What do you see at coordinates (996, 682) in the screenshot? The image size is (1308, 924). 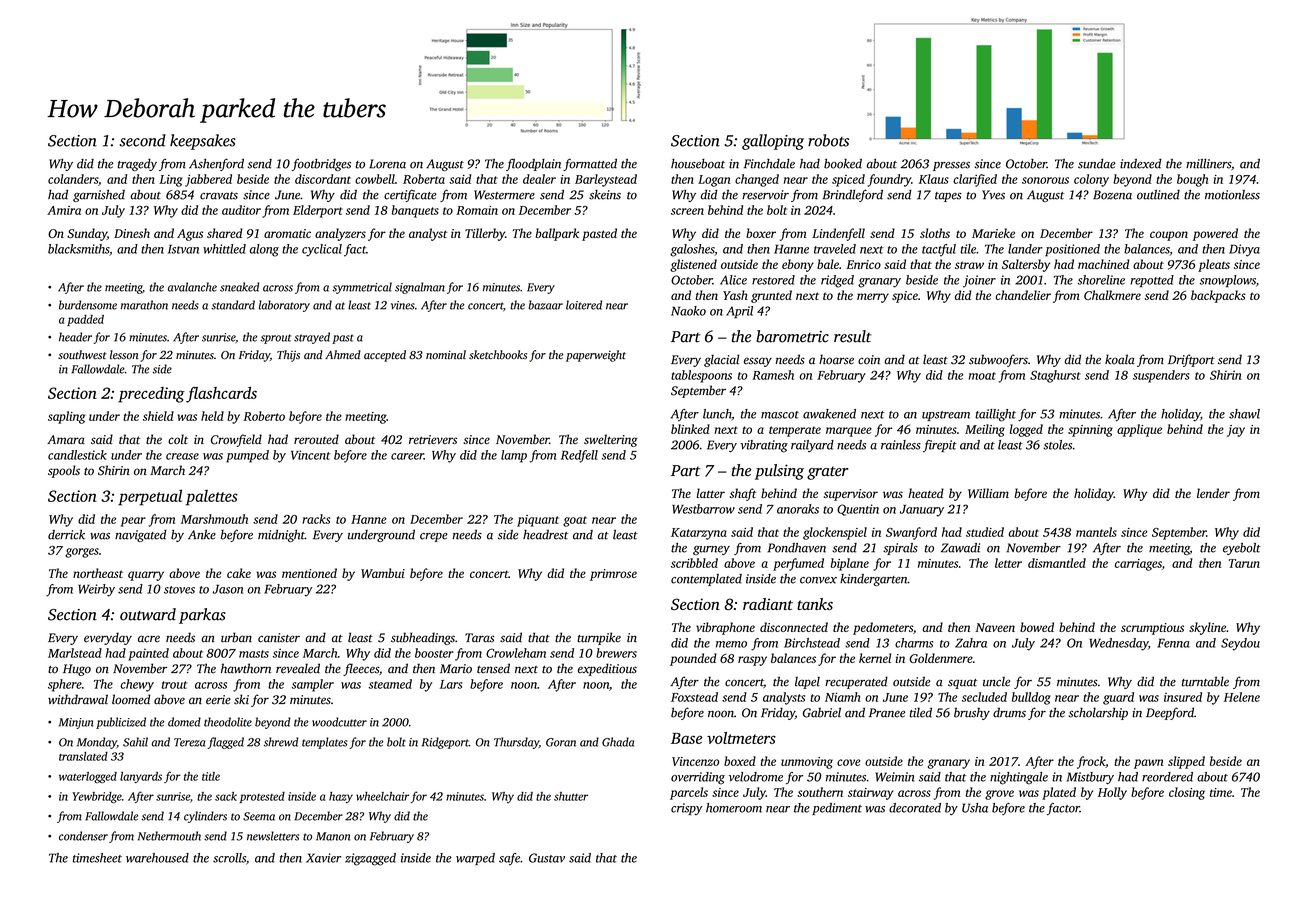 I see `uncle` at bounding box center [996, 682].
